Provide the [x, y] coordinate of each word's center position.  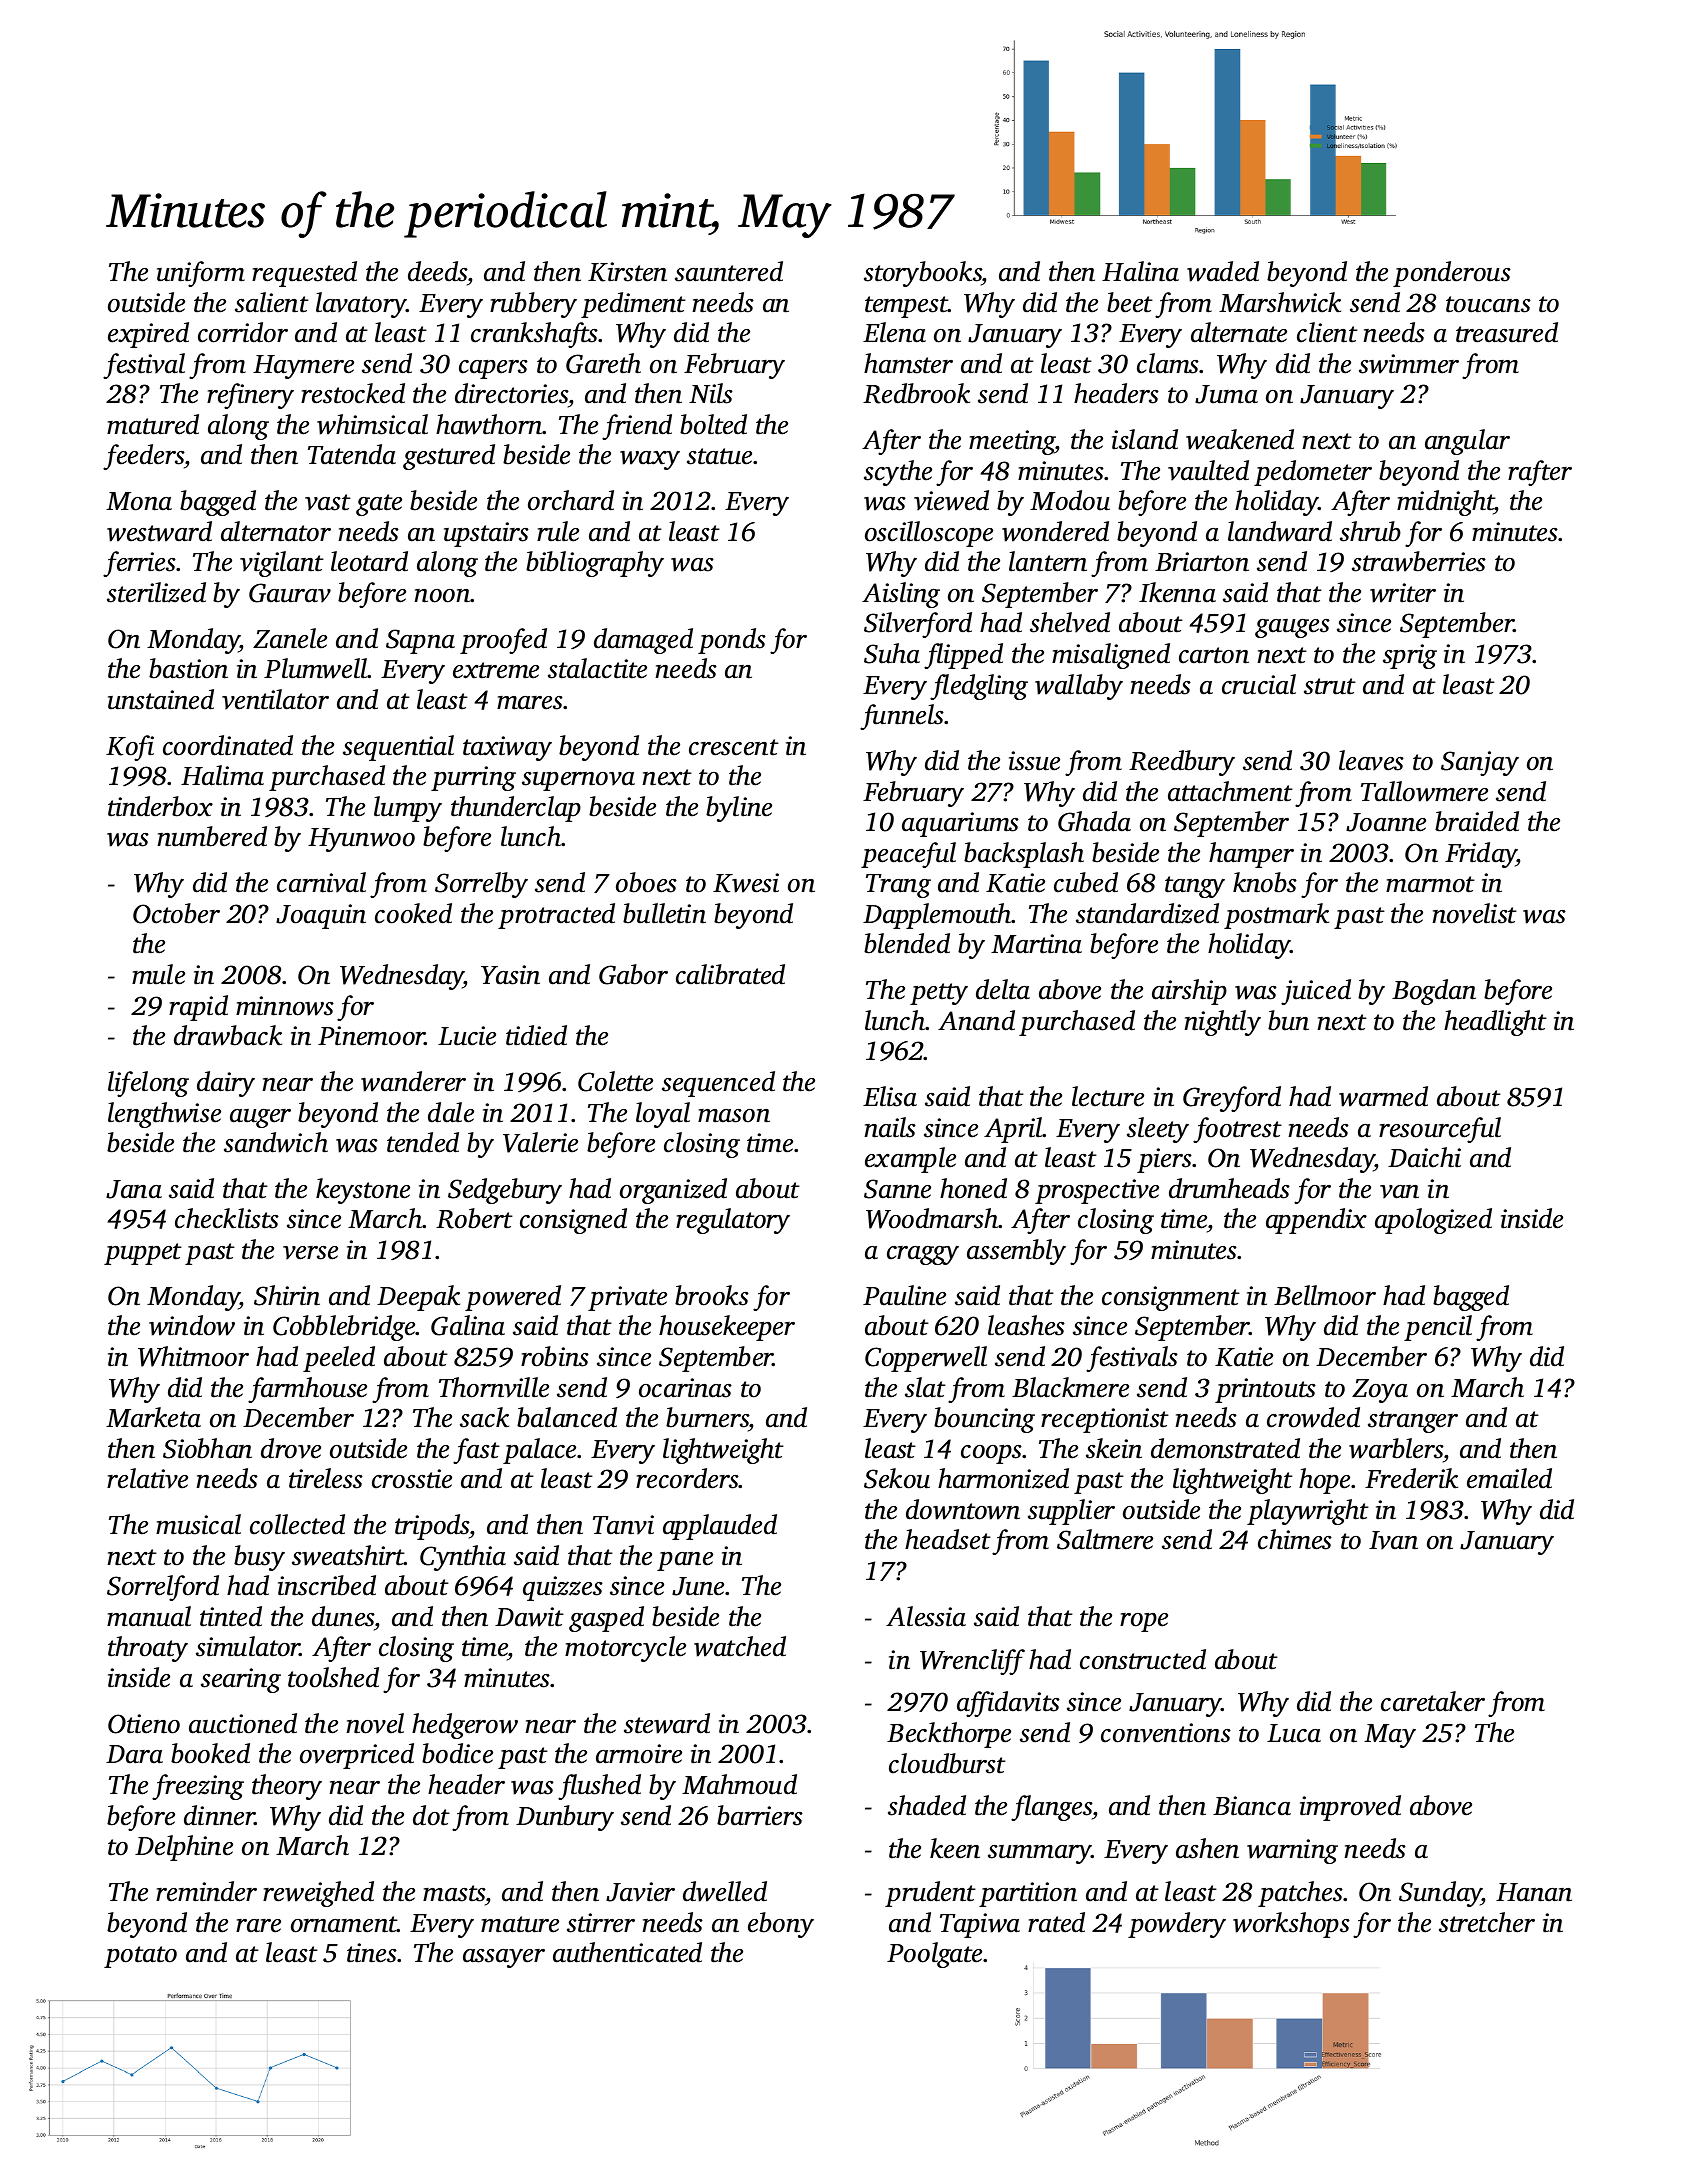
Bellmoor [1325, 1295]
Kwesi [746, 883]
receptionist [1105, 1420]
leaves [1371, 760]
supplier [1071, 1512]
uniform [201, 274]
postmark [1276, 916]
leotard [369, 561]
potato [140, 1957]
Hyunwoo [361, 840]
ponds [732, 641]
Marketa [153, 1417]
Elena [894, 332]
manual [149, 1616]
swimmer [1409, 364]
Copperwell [926, 1359]
